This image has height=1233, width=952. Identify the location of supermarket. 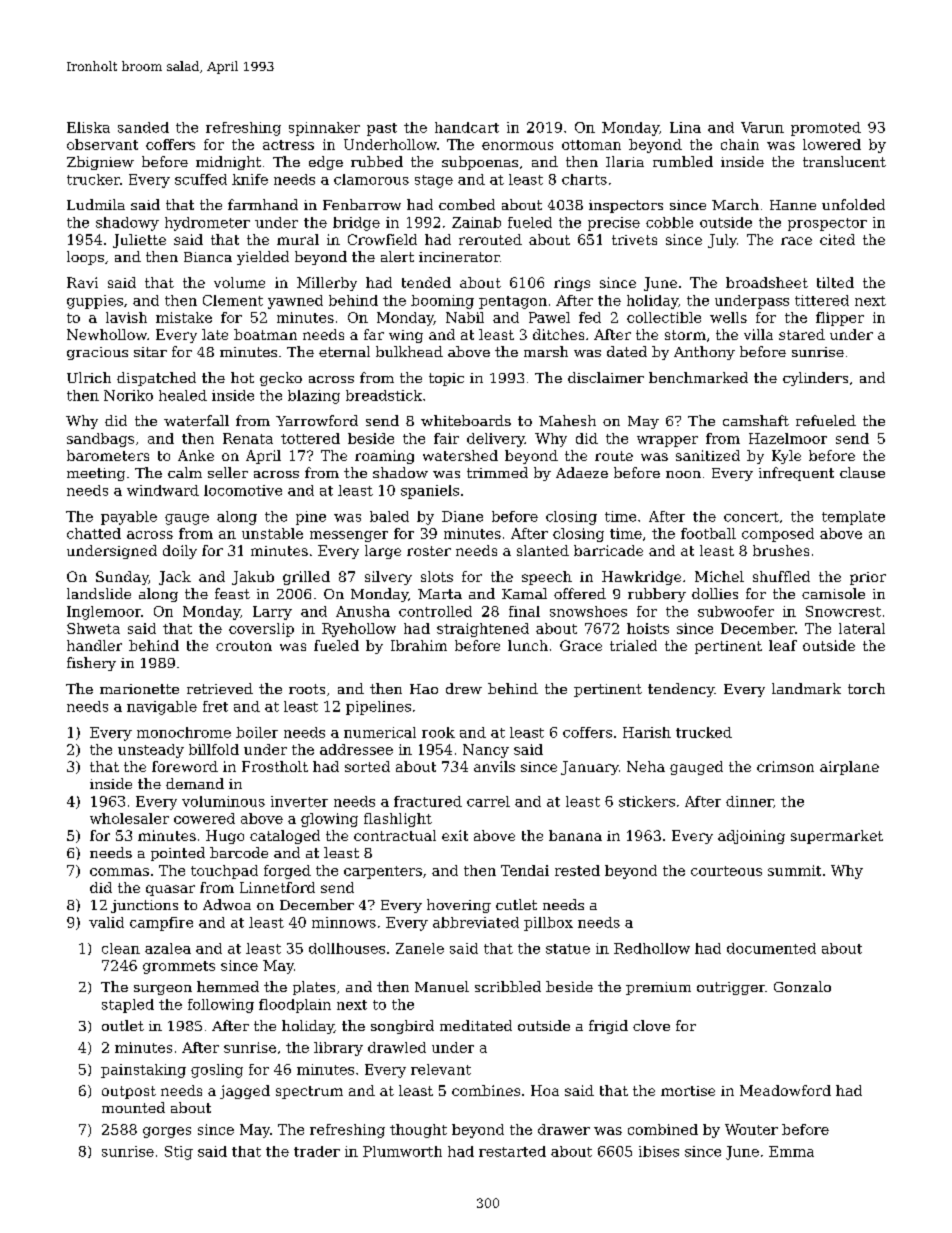
(837, 837).
